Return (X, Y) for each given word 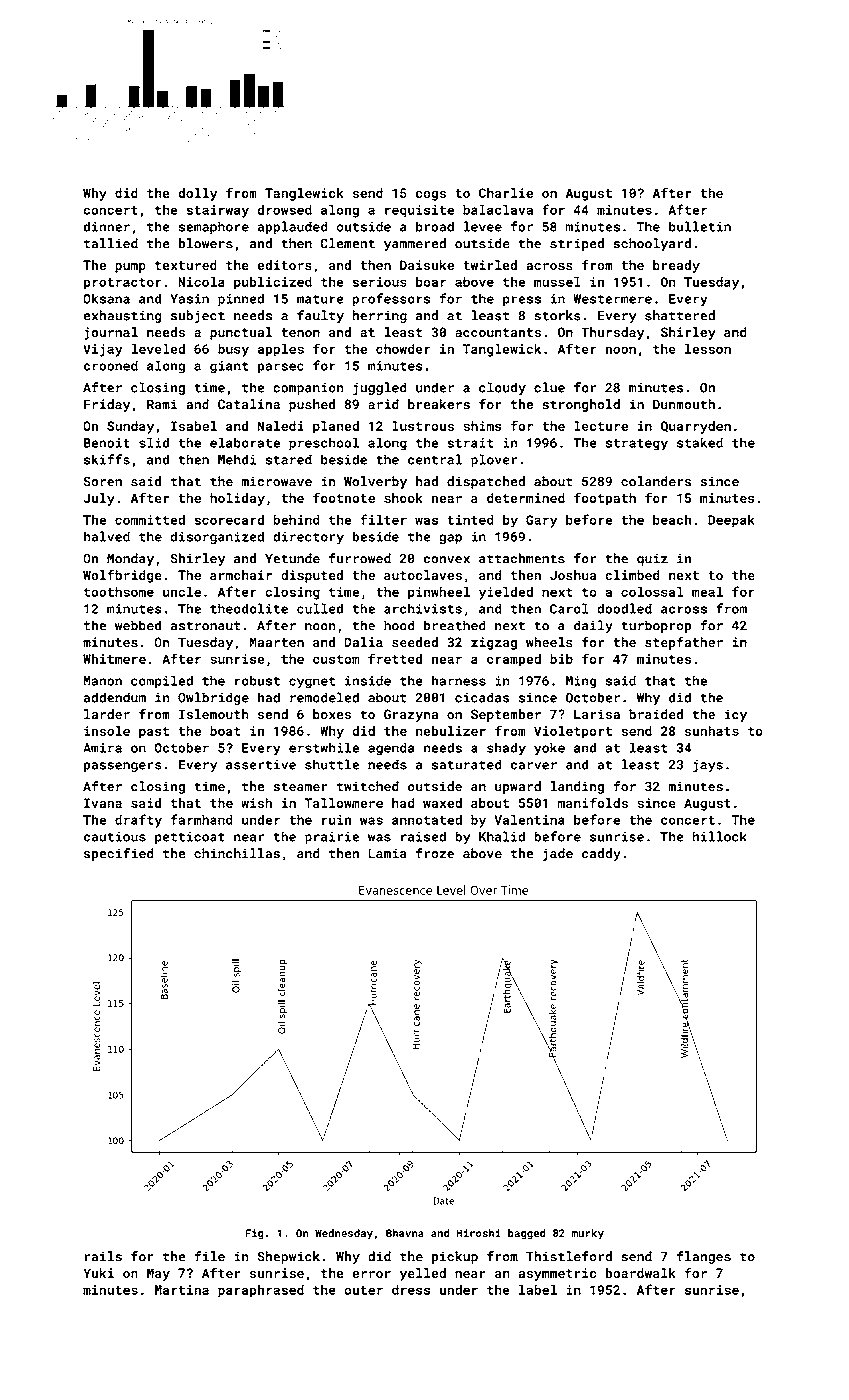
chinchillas (237, 853)
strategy (637, 445)
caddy (601, 854)
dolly (197, 194)
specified (119, 854)
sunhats (712, 731)
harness (458, 680)
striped (577, 244)
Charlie (506, 193)
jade (558, 854)
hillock (719, 836)
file (209, 1256)
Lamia (387, 853)
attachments (522, 558)
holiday (237, 499)
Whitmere (114, 659)
